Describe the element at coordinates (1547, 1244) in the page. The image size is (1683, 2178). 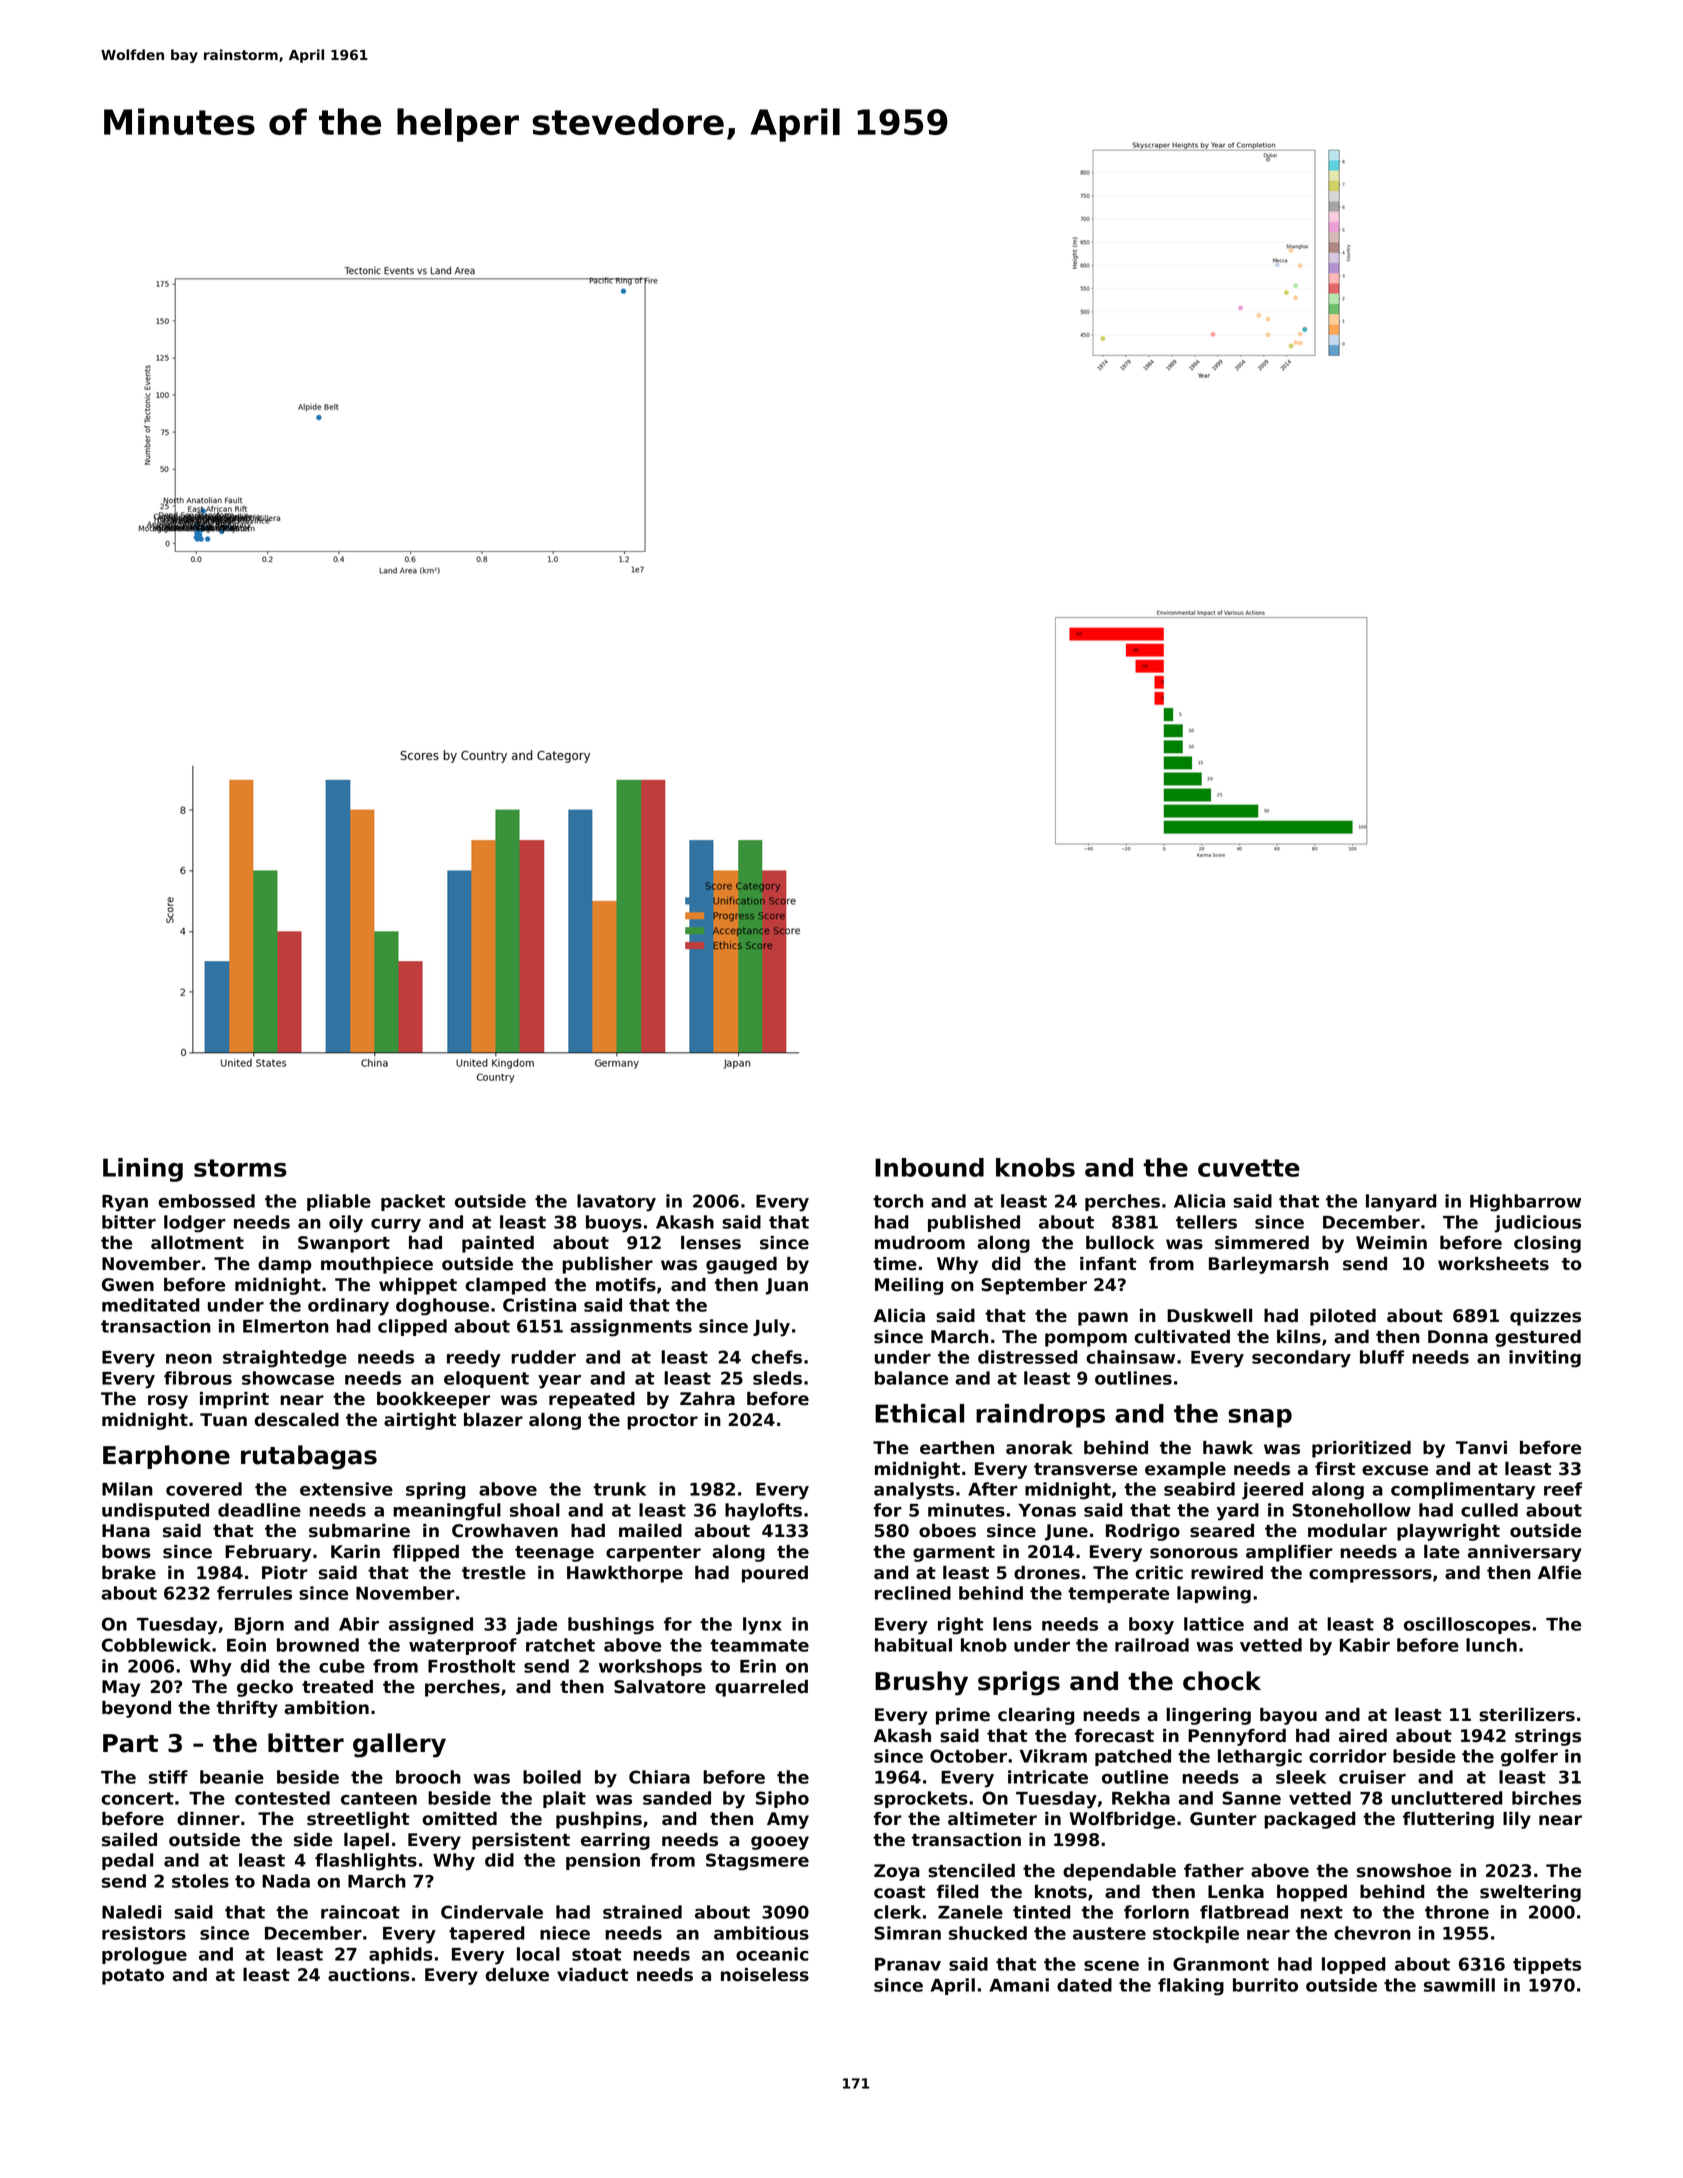
I see `closing` at that location.
